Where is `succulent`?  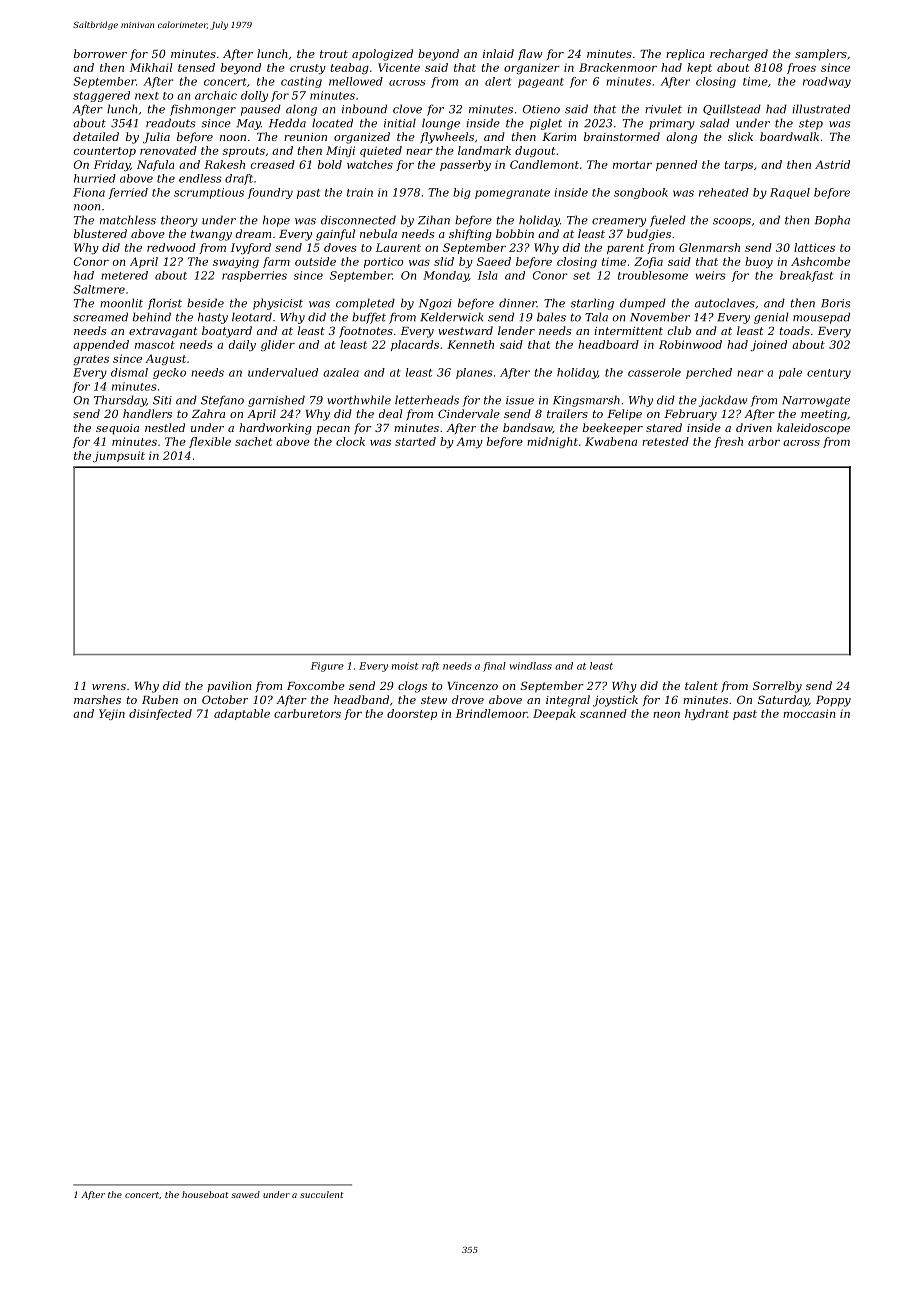 succulent is located at coordinates (322, 1194).
